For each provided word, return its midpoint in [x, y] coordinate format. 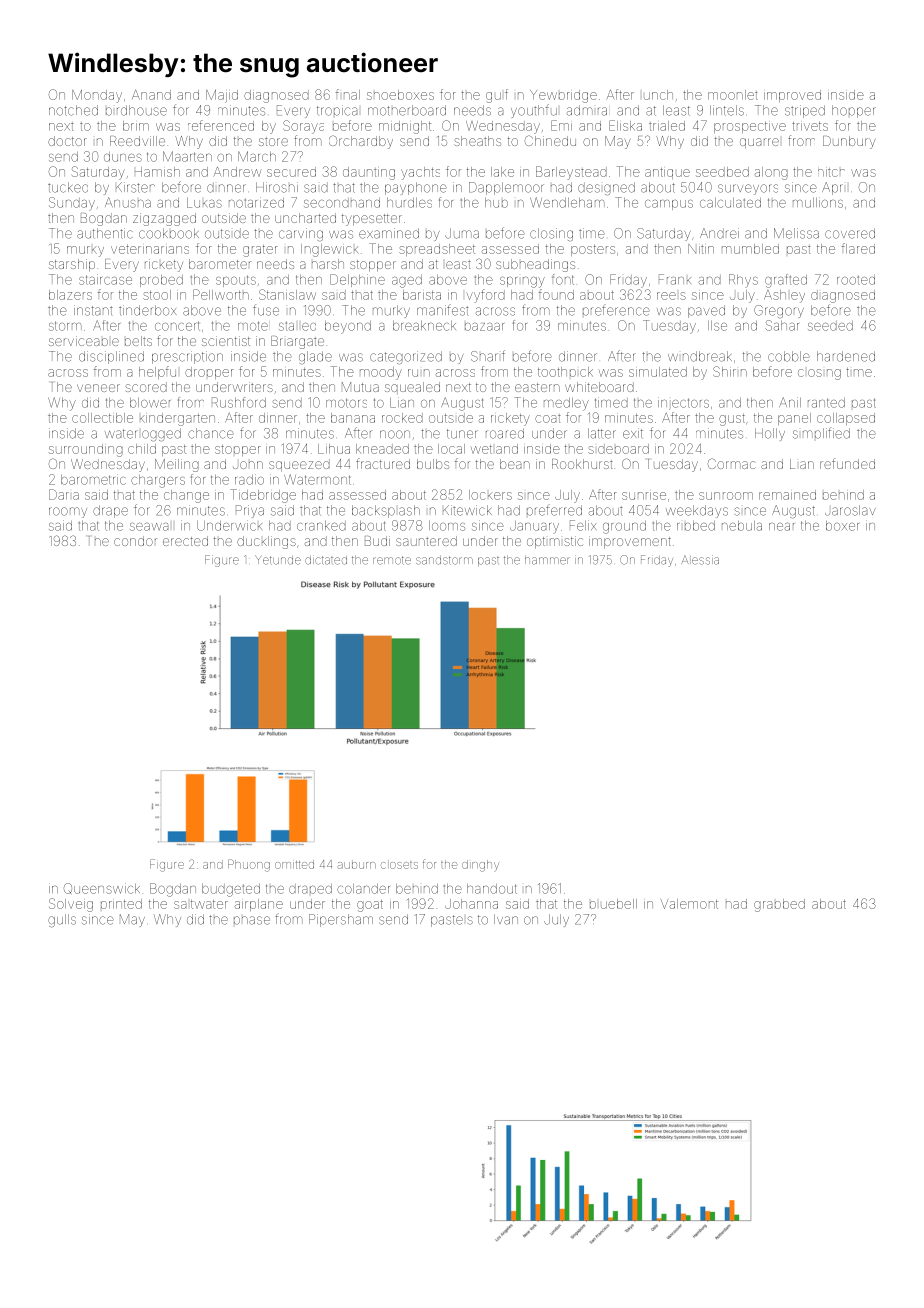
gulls [62, 920]
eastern [537, 387]
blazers [70, 295]
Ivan [506, 919]
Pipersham [341, 920]
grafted [786, 281]
